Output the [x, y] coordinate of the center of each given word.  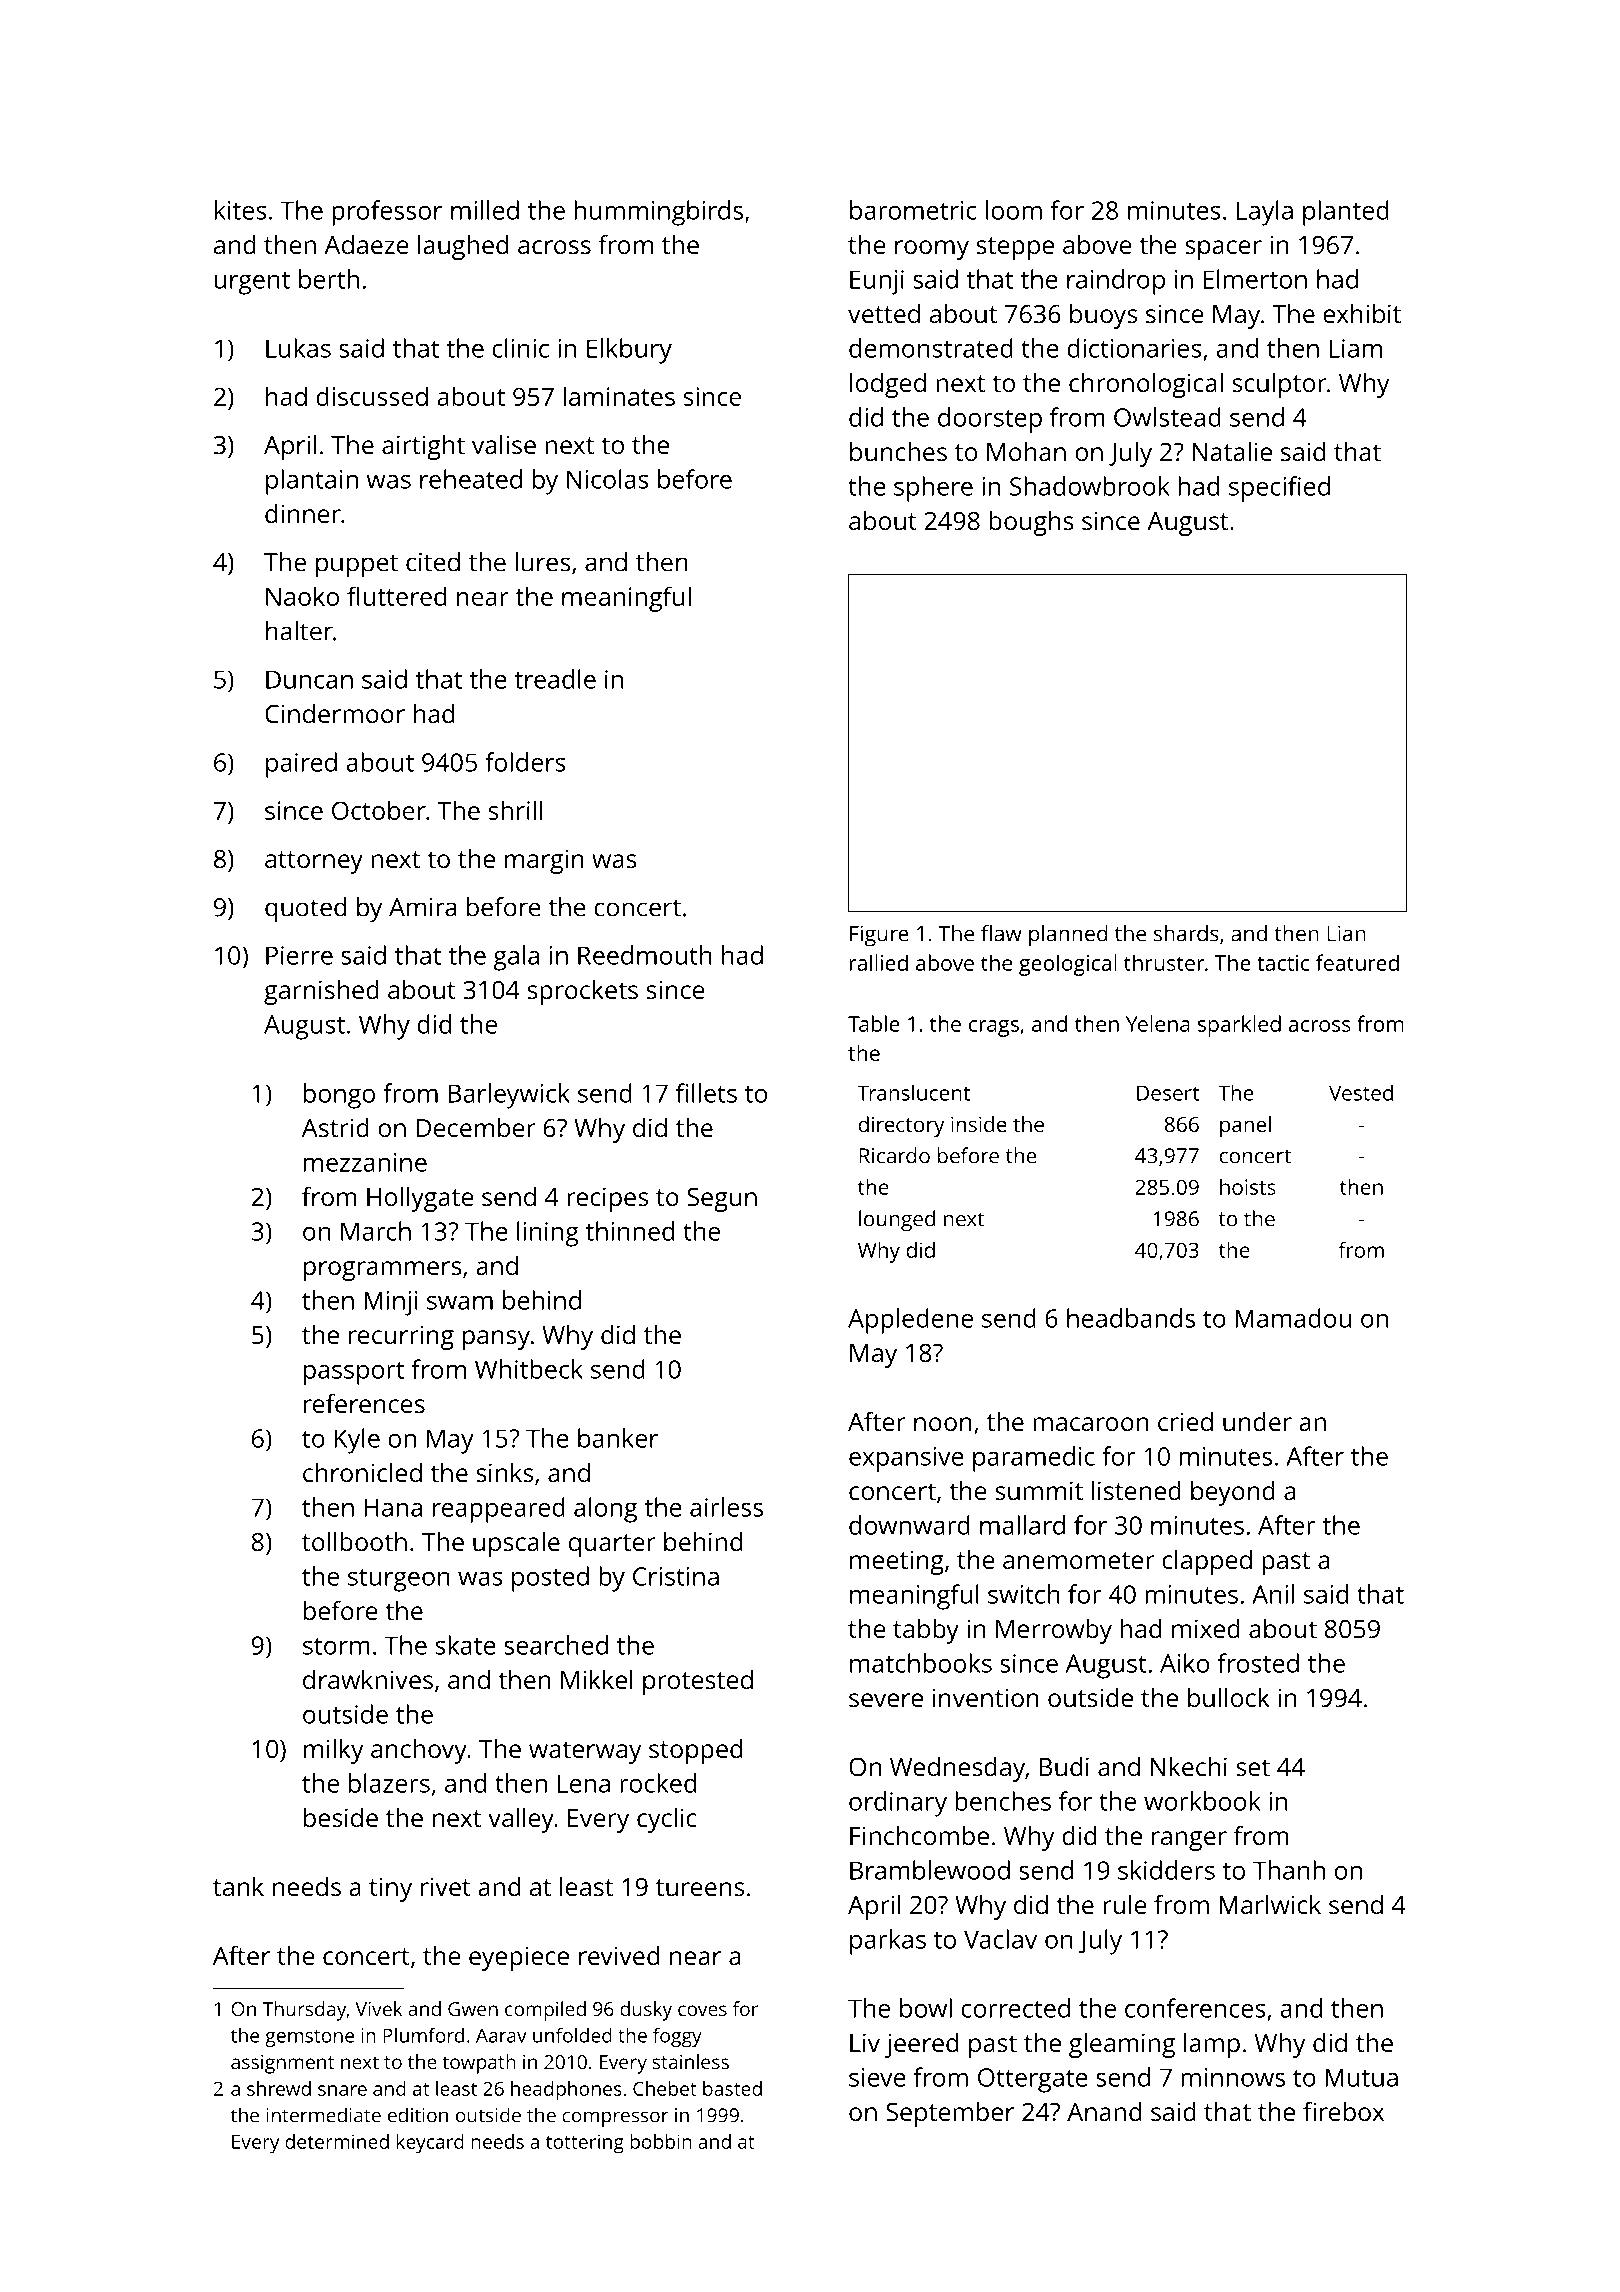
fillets [706, 1093]
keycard [430, 2144]
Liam [1355, 348]
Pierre [299, 955]
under [1257, 1421]
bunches [898, 451]
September [950, 2114]
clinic [520, 348]
